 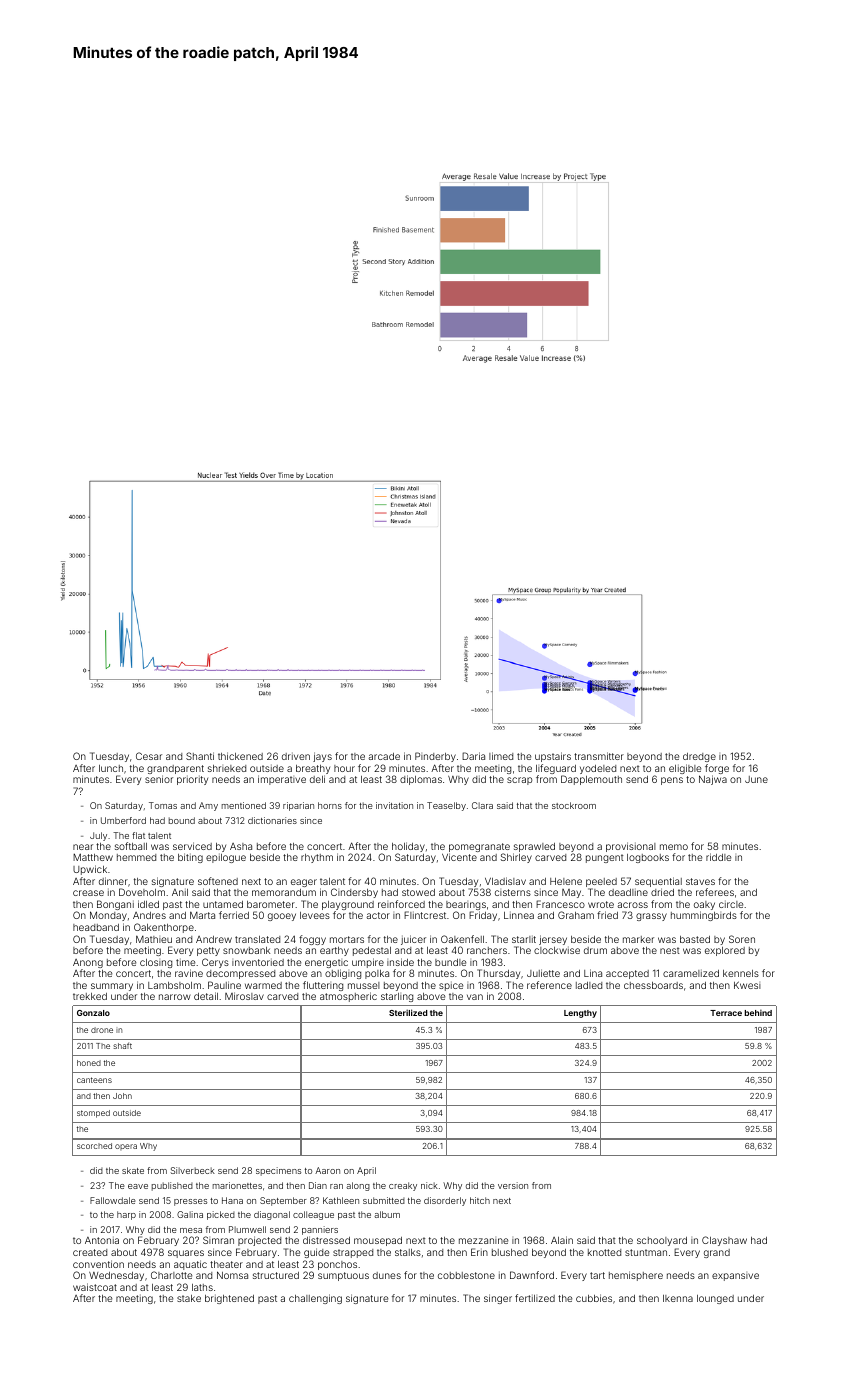 What do you see at coordinates (562, 1240) in the screenshot?
I see `Alain` at bounding box center [562, 1240].
